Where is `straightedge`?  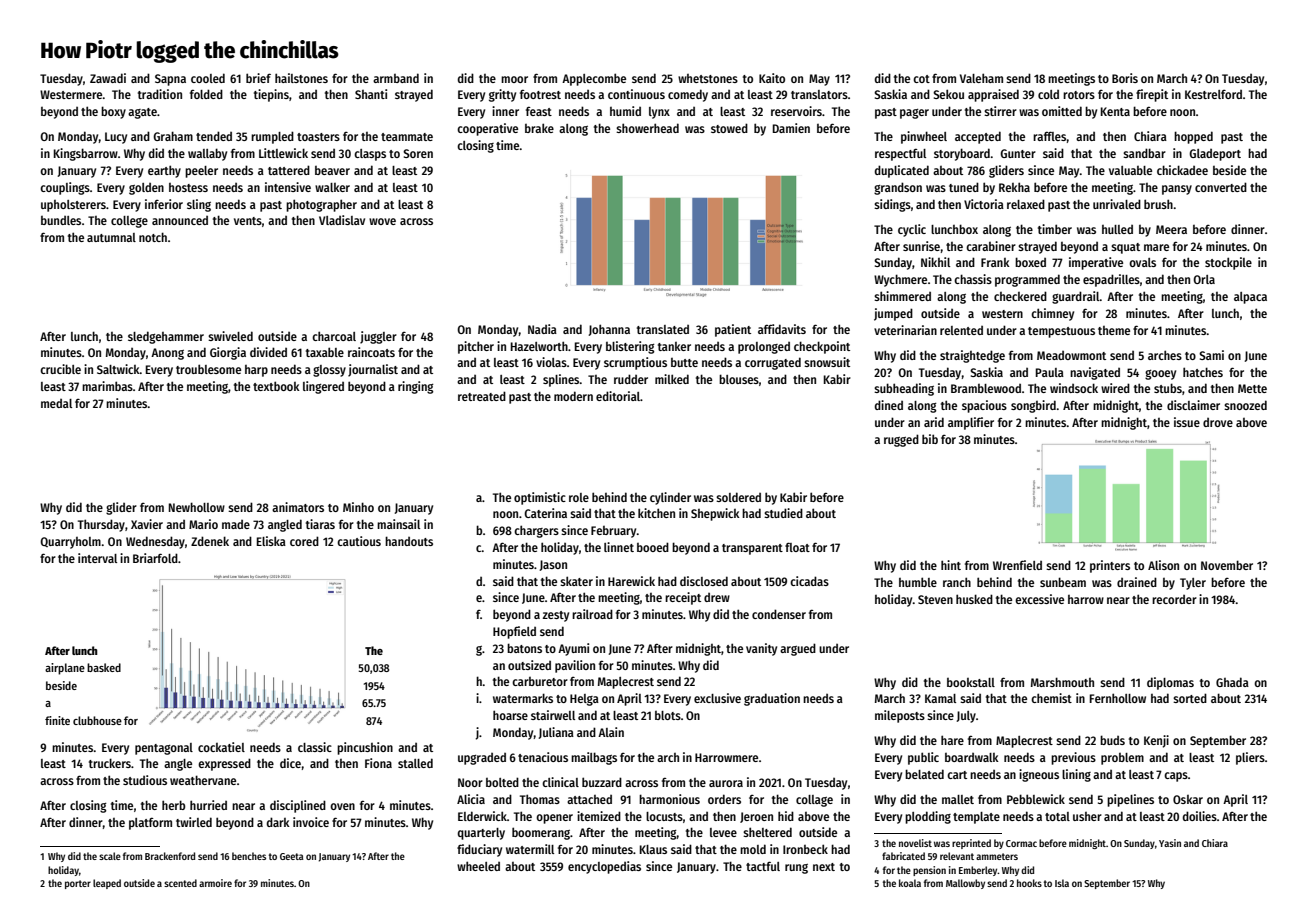 straightedge is located at coordinates (972, 356).
